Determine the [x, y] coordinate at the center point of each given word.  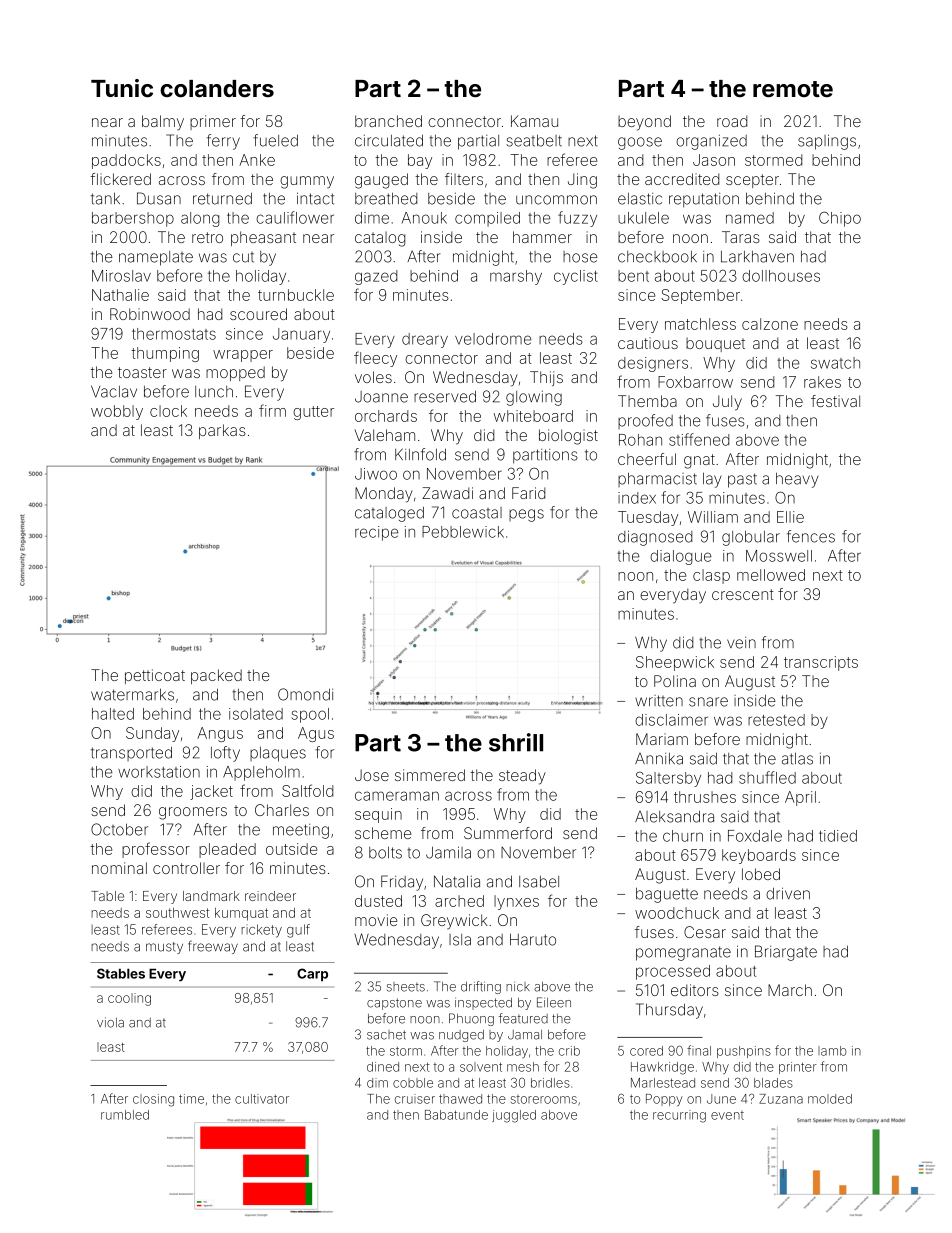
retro [207, 237]
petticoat [155, 676]
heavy [797, 480]
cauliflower [295, 217]
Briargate [786, 953]
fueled [275, 140]
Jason [714, 160]
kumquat [241, 914]
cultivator [262, 1099]
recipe [377, 533]
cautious [648, 343]
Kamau [534, 121]
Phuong [471, 1019]
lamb [832, 1051]
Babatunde [456, 1115]
